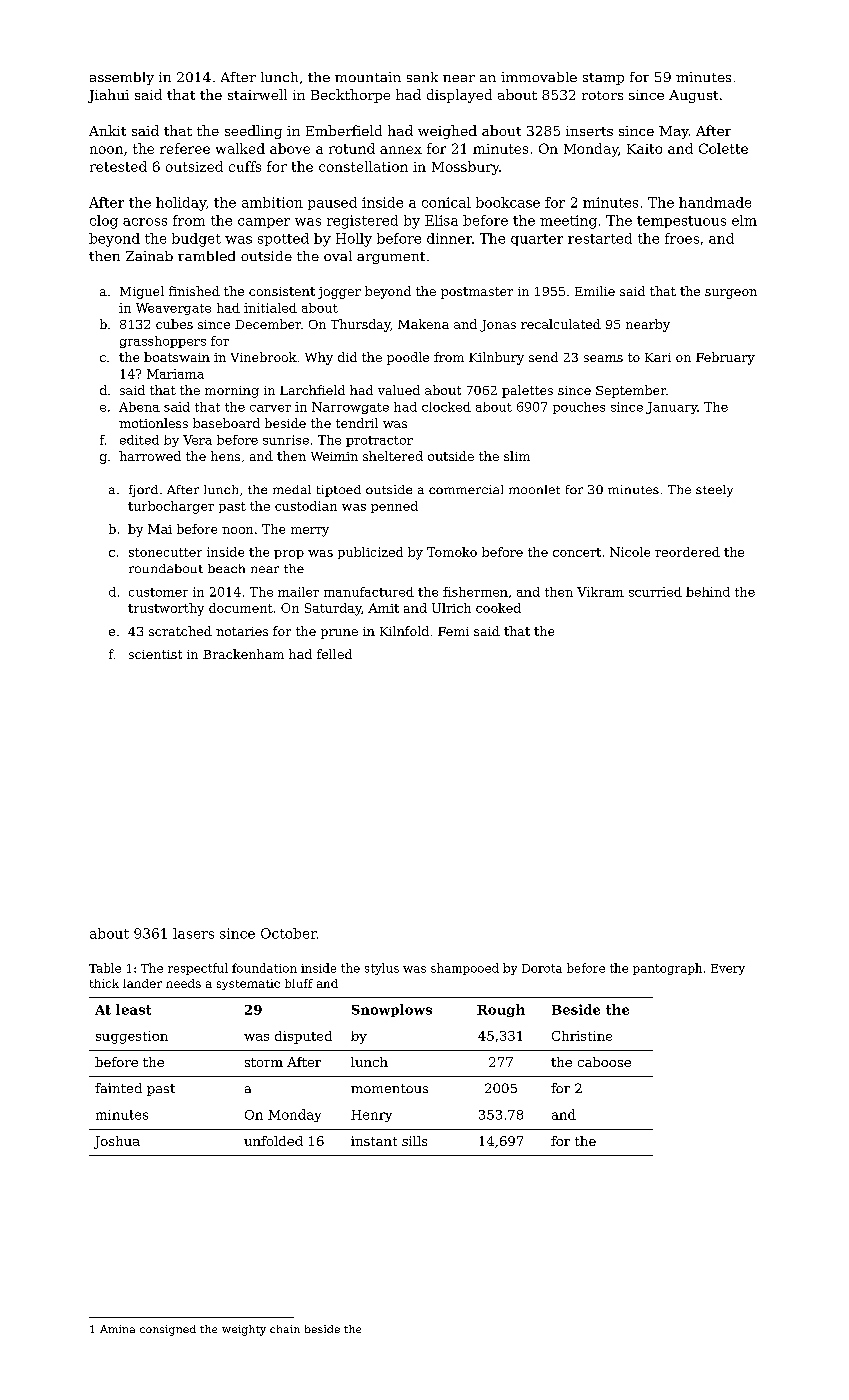 The width and height of the screenshot is (849, 1400). Describe the element at coordinates (453, 631) in the screenshot. I see `Femi` at that location.
